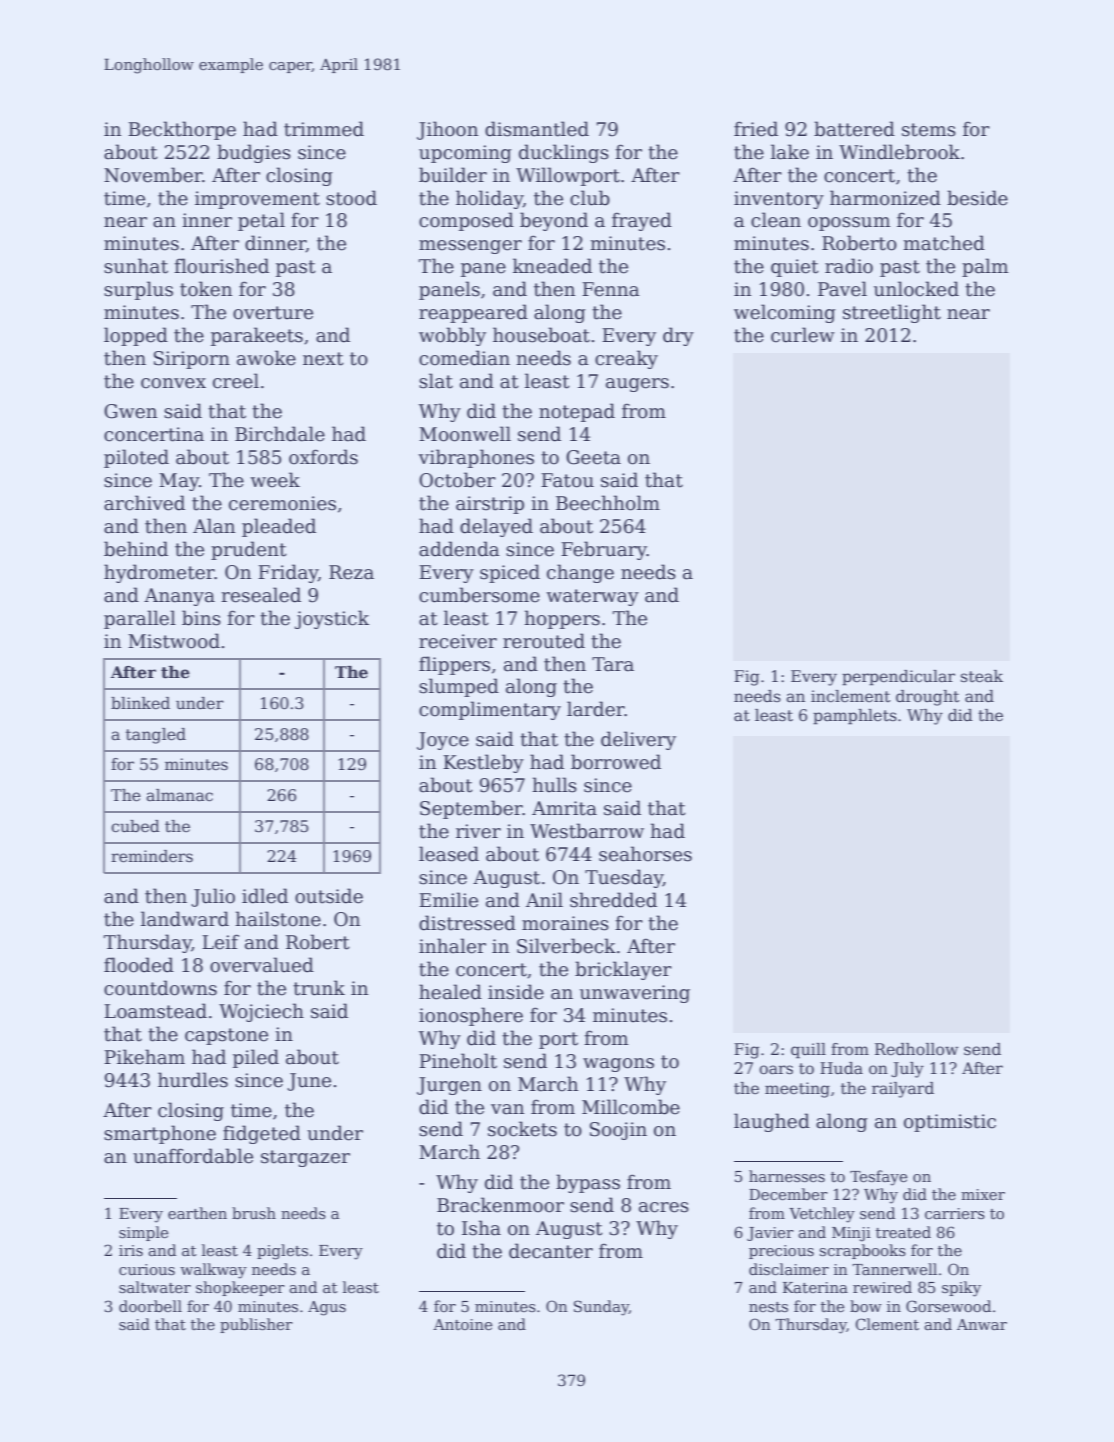 The height and width of the screenshot is (1442, 1114). Describe the element at coordinates (631, 1107) in the screenshot. I see `Millcombe` at that location.
